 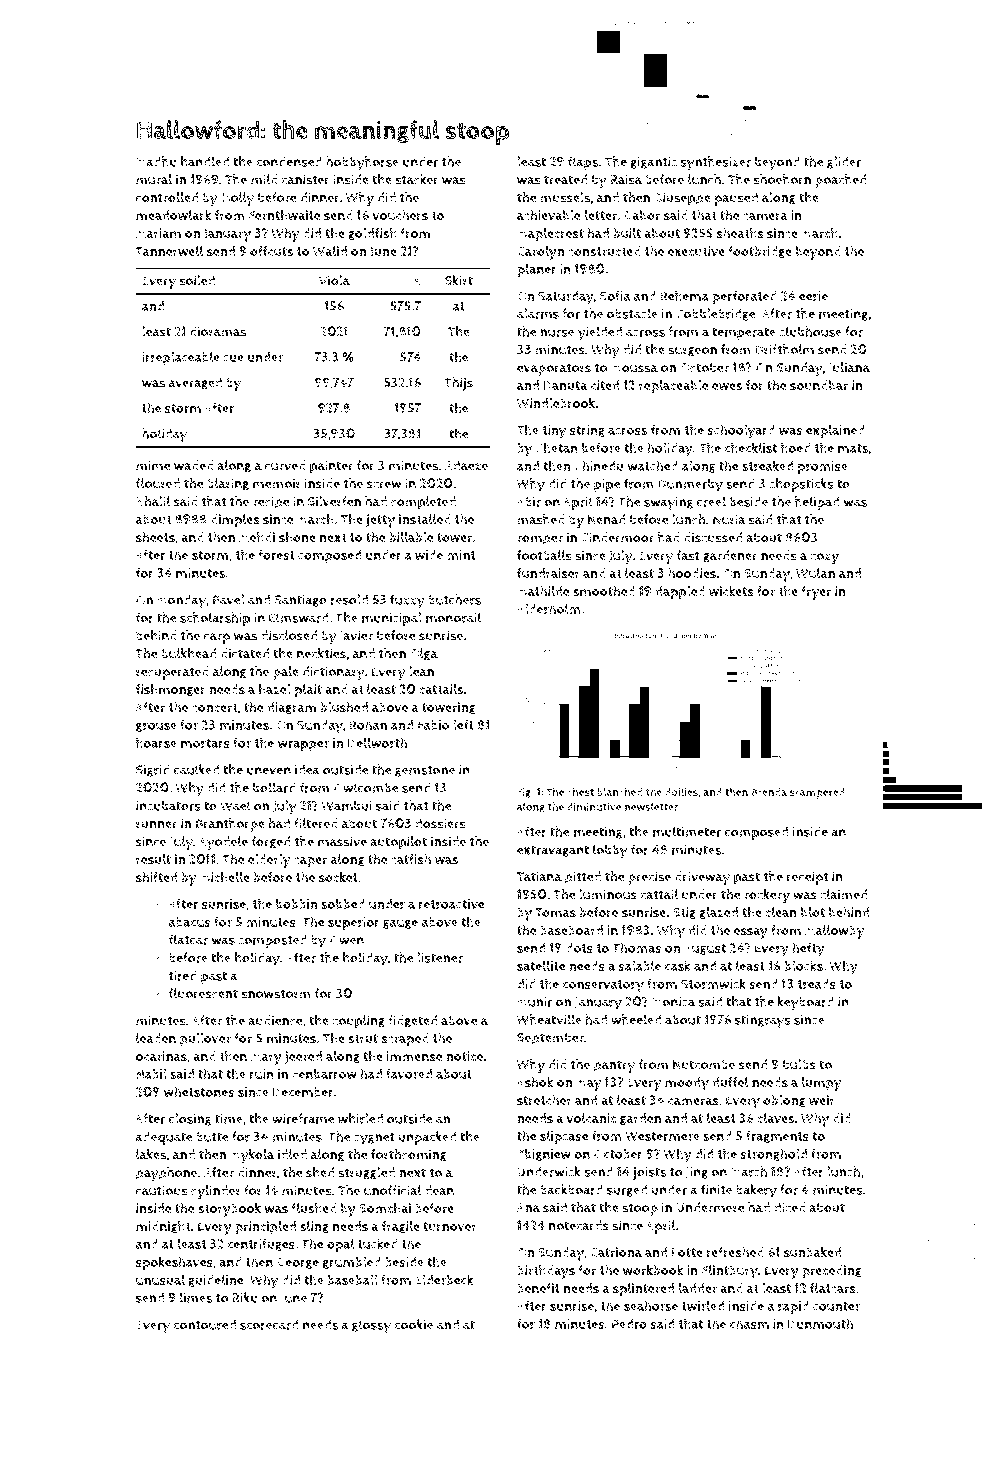 I want to click on preceding, so click(x=832, y=1272).
